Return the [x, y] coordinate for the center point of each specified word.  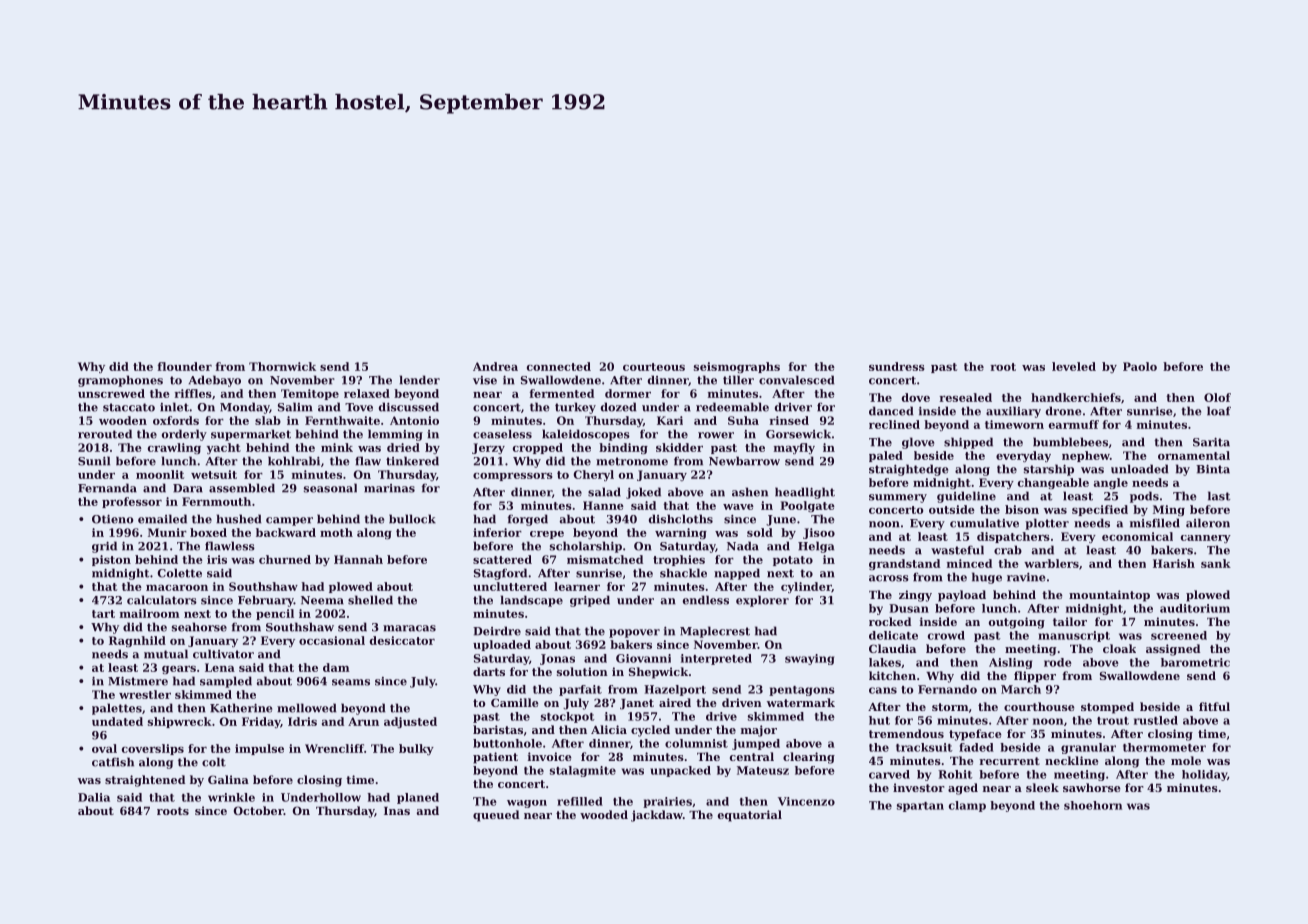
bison [1022, 509]
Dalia [94, 797]
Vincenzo [806, 801]
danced [891, 411]
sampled [226, 682]
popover [634, 633]
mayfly [794, 448]
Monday [244, 408]
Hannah [358, 559]
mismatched [605, 559]
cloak [1119, 648]
